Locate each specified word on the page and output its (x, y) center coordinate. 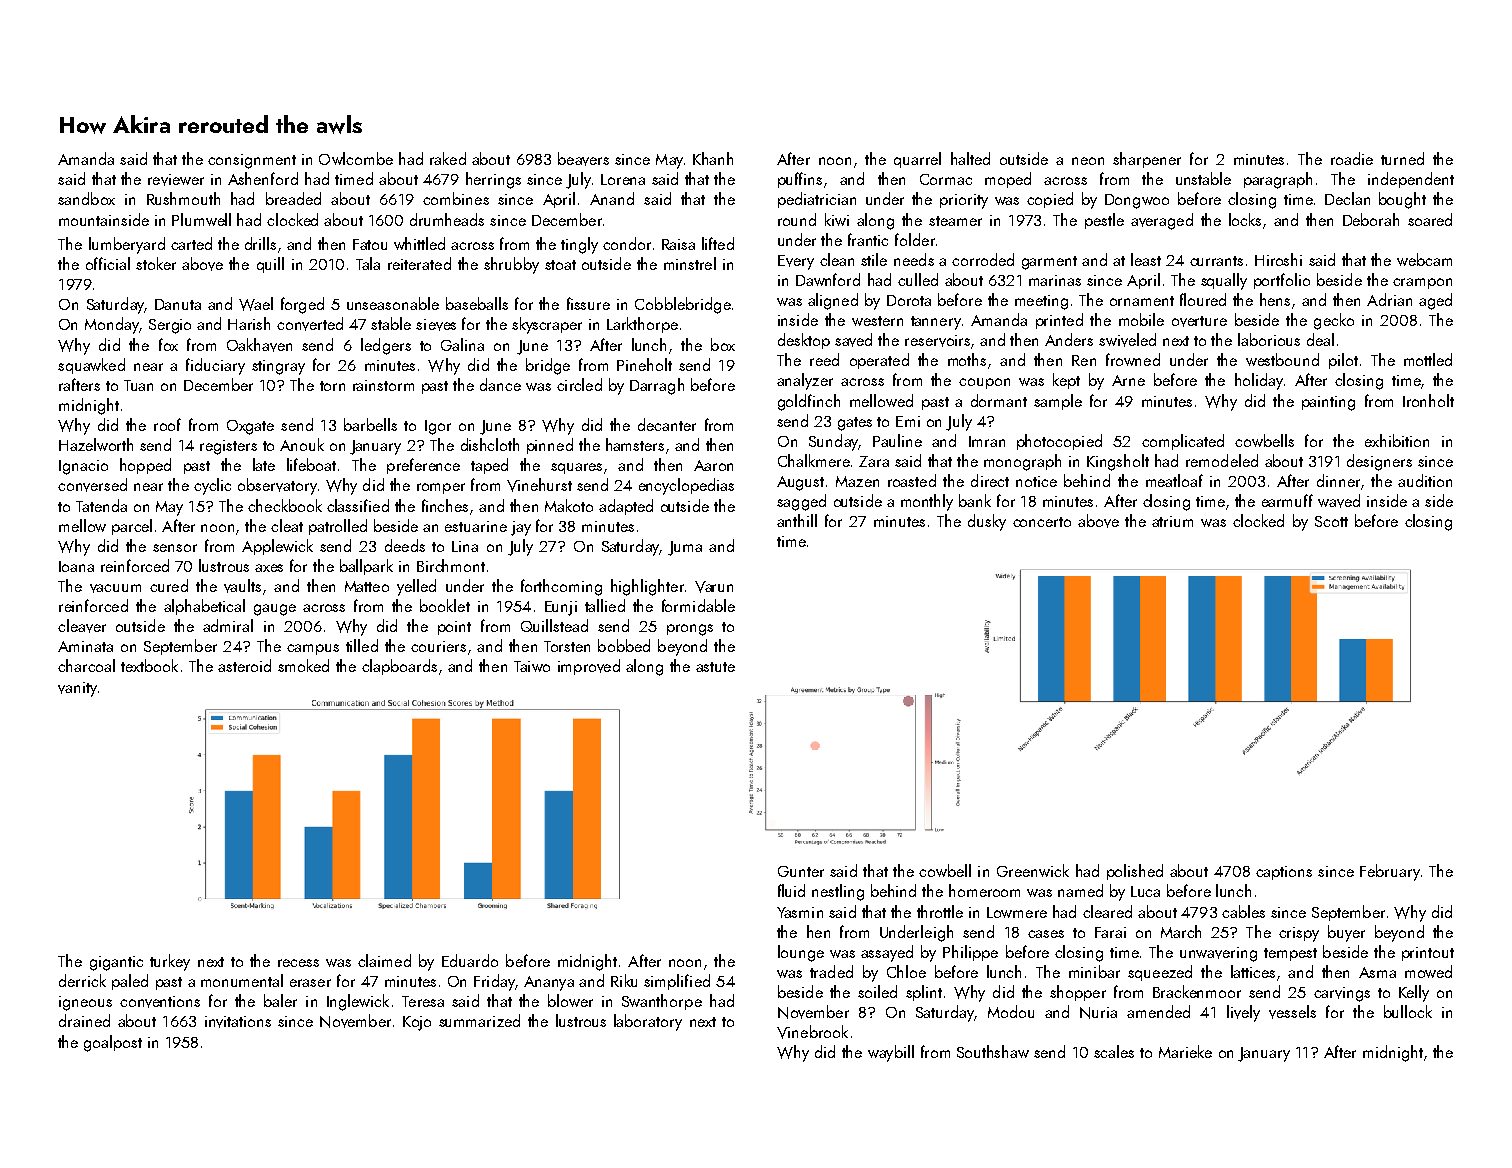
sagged (801, 502)
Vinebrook (812, 1032)
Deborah (1371, 219)
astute (715, 667)
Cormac (946, 179)
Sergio (170, 326)
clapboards (399, 667)
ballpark (366, 567)
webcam (1424, 259)
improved (589, 667)
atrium (1172, 521)
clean (837, 259)
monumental (242, 980)
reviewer (176, 180)
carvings (1342, 994)
